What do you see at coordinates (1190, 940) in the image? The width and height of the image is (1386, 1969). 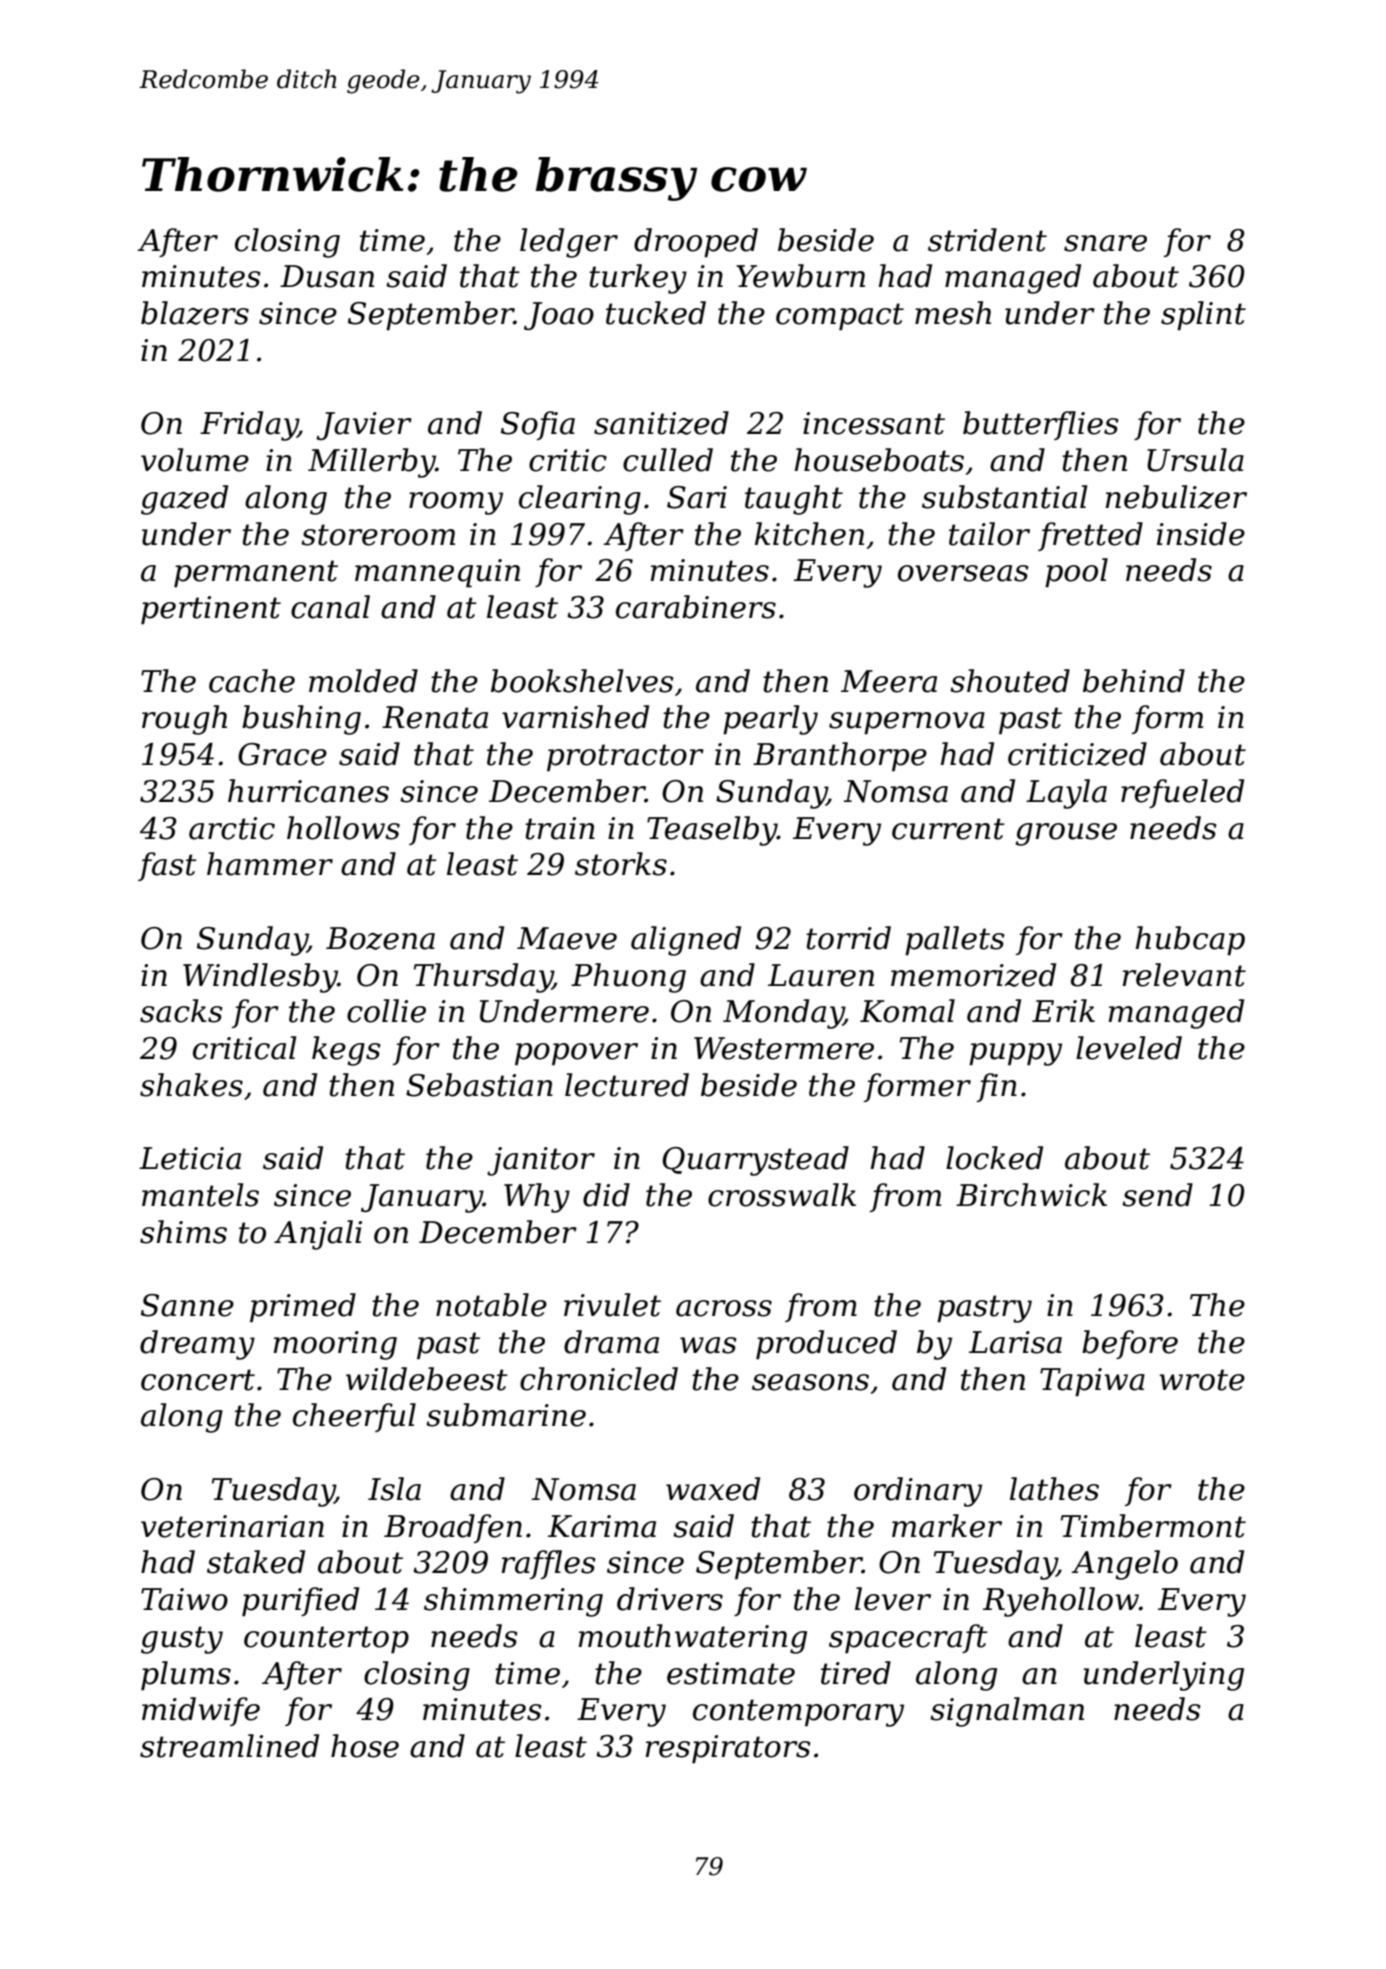 I see `hubcap` at bounding box center [1190, 940].
